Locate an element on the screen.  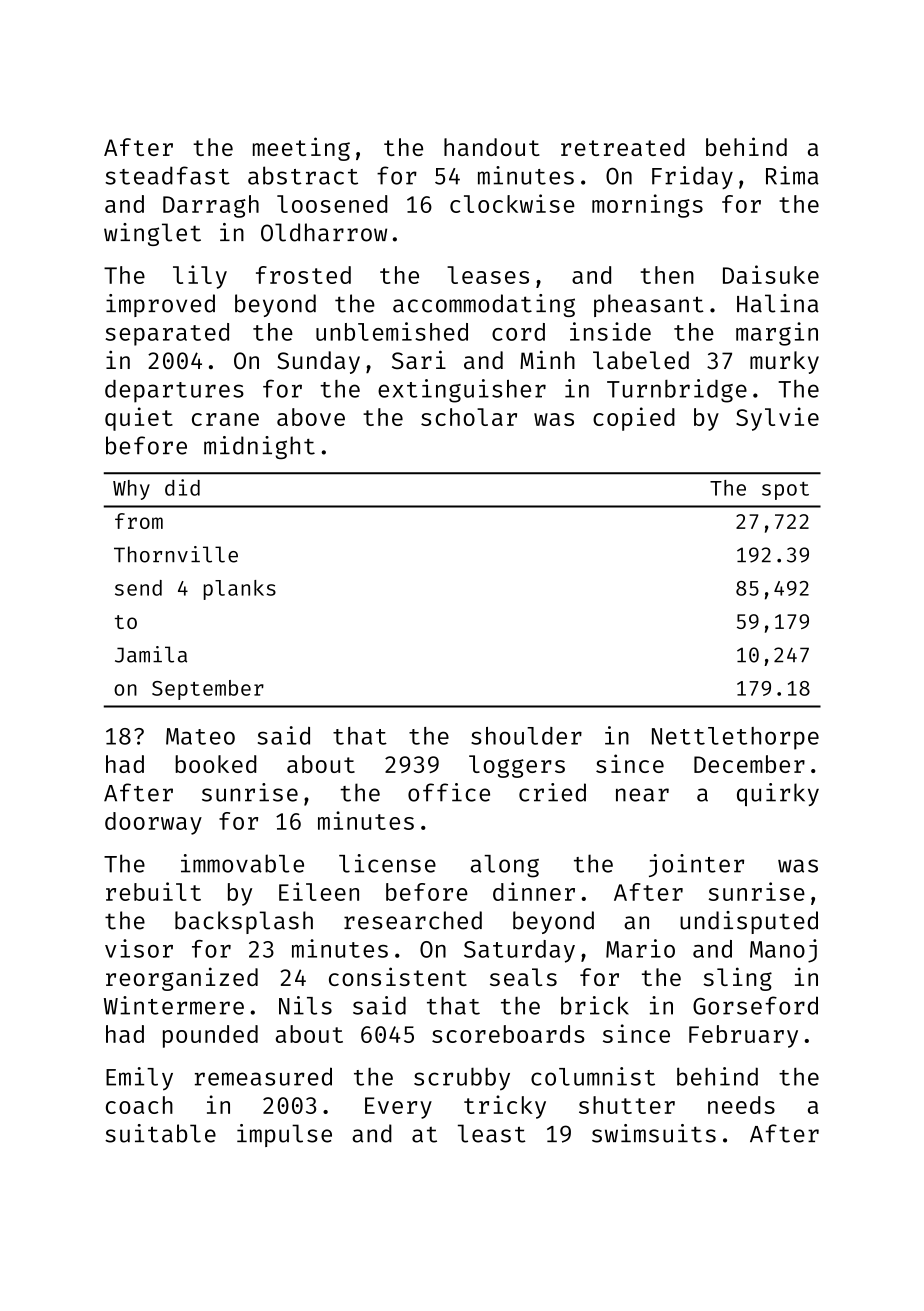
abstract is located at coordinates (303, 175).
